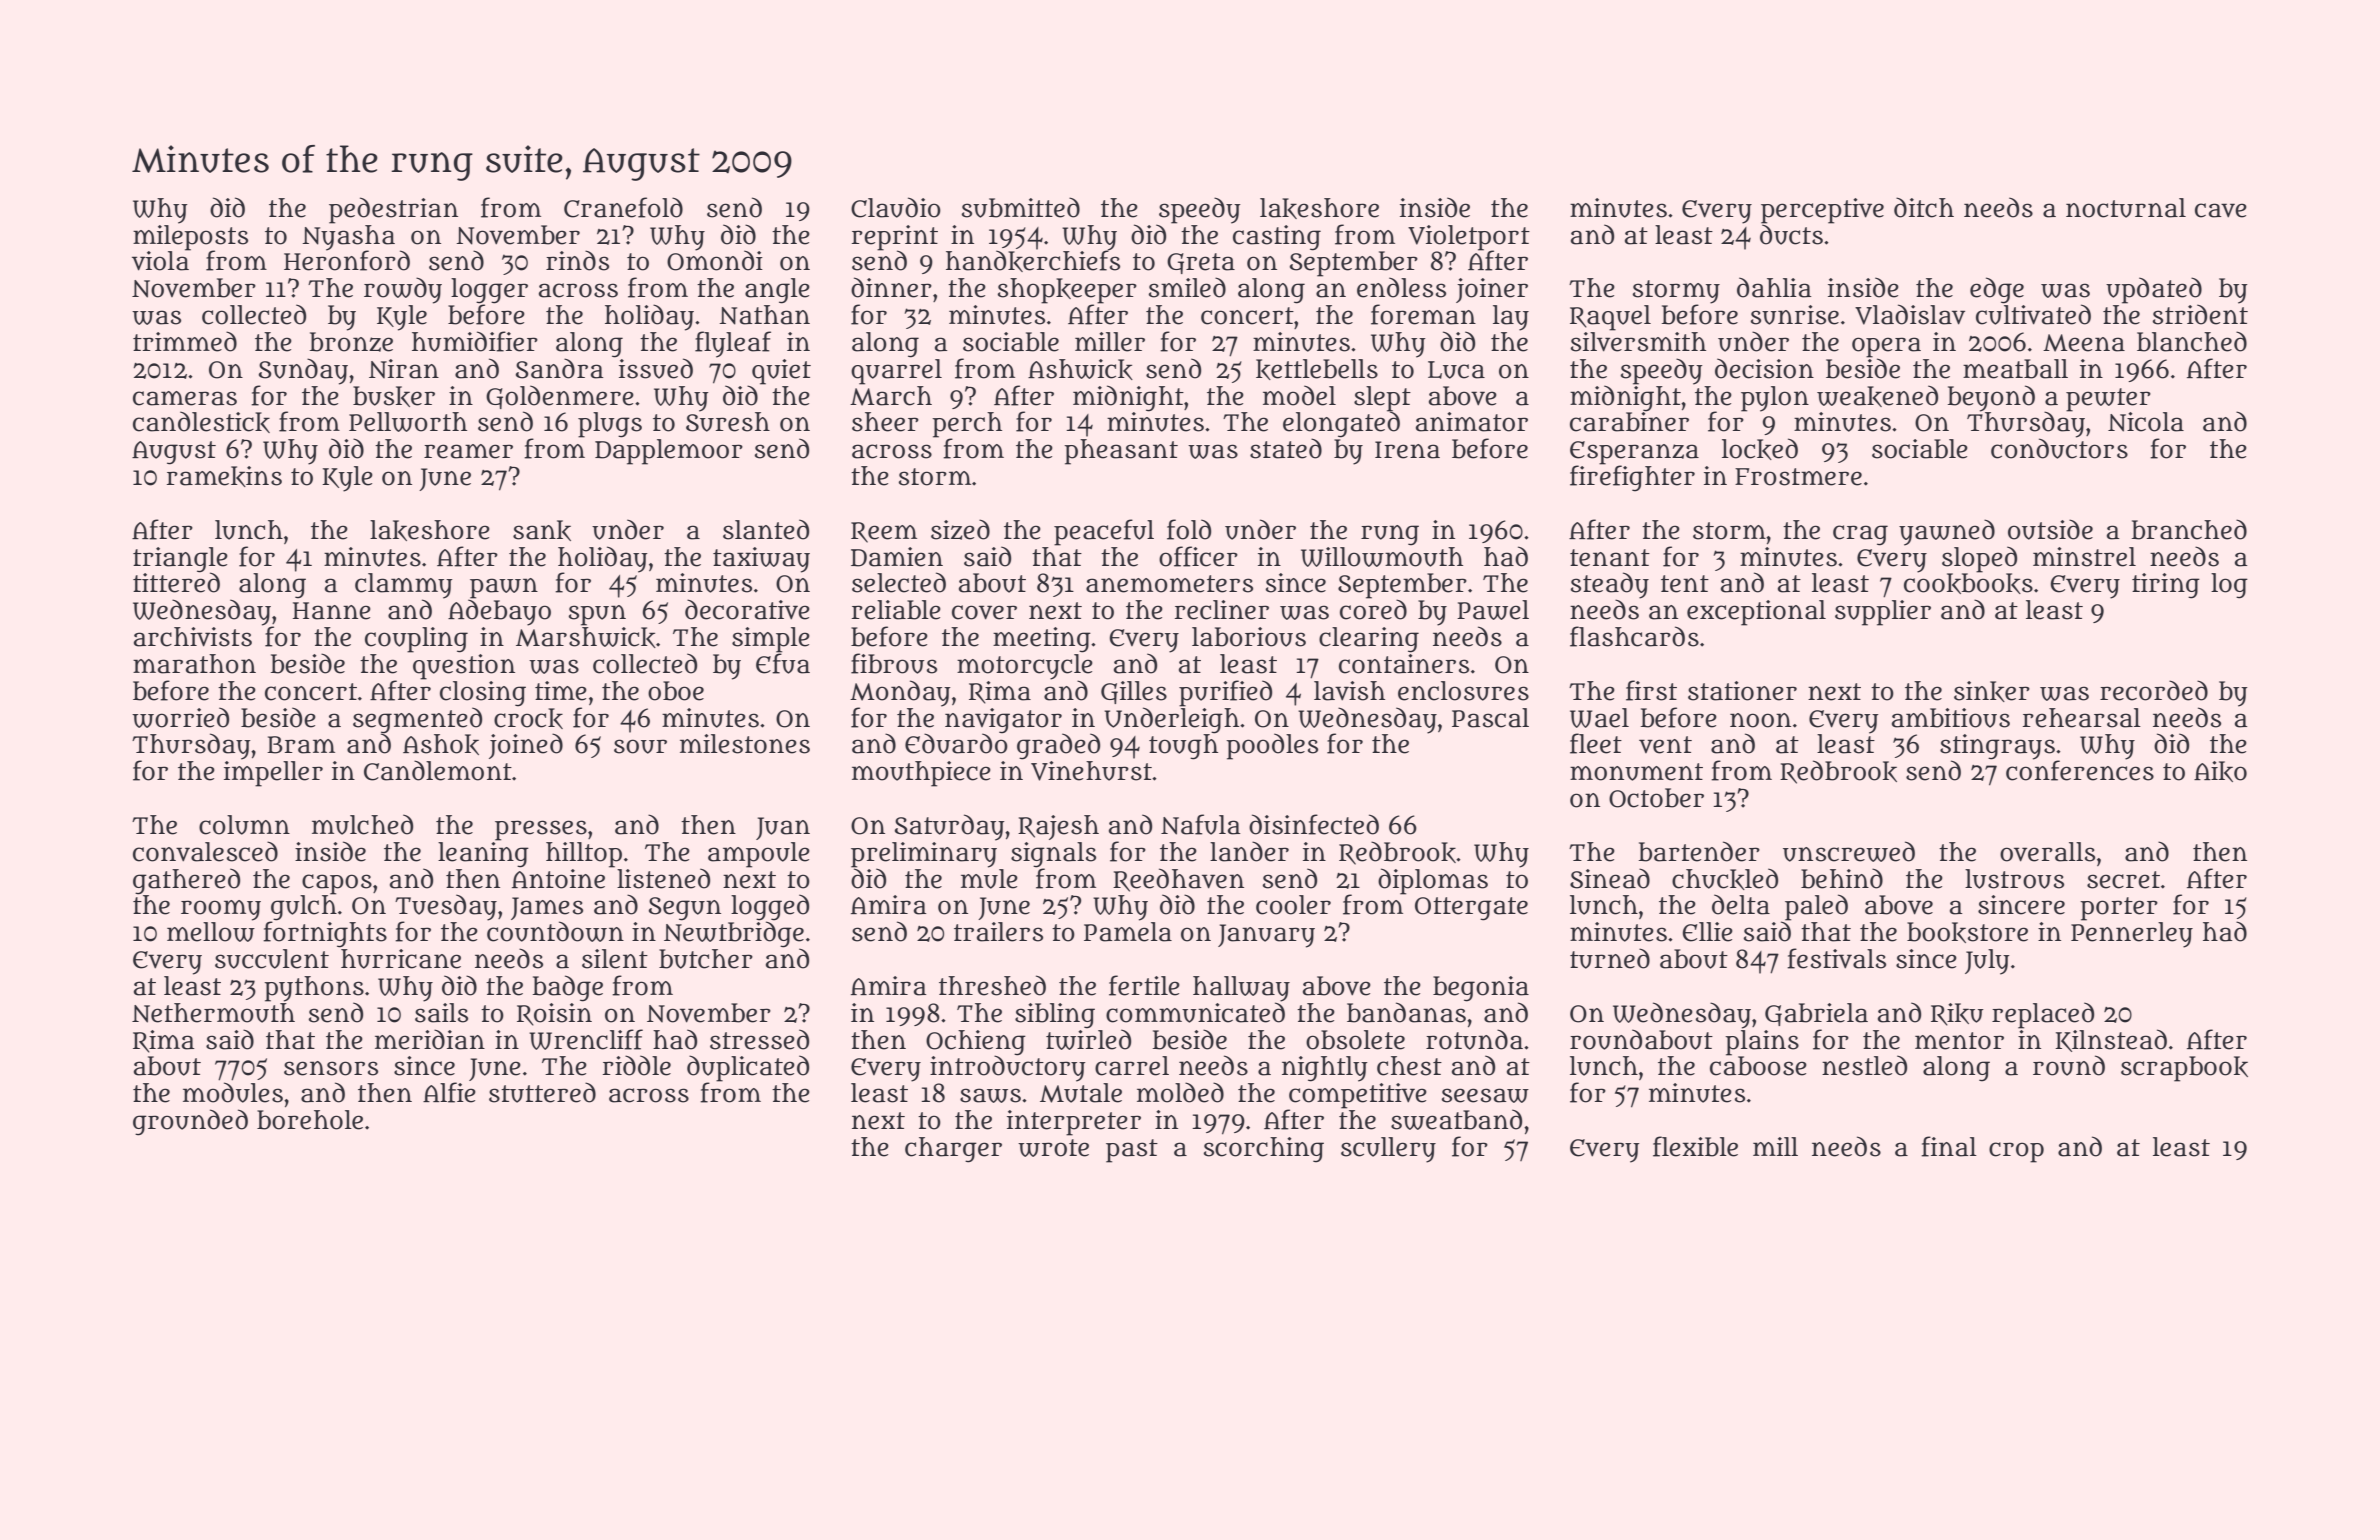 Image resolution: width=2380 pixels, height=1540 pixels. Describe the element at coordinates (2126, 208) in the screenshot. I see `nocturnal` at that location.
